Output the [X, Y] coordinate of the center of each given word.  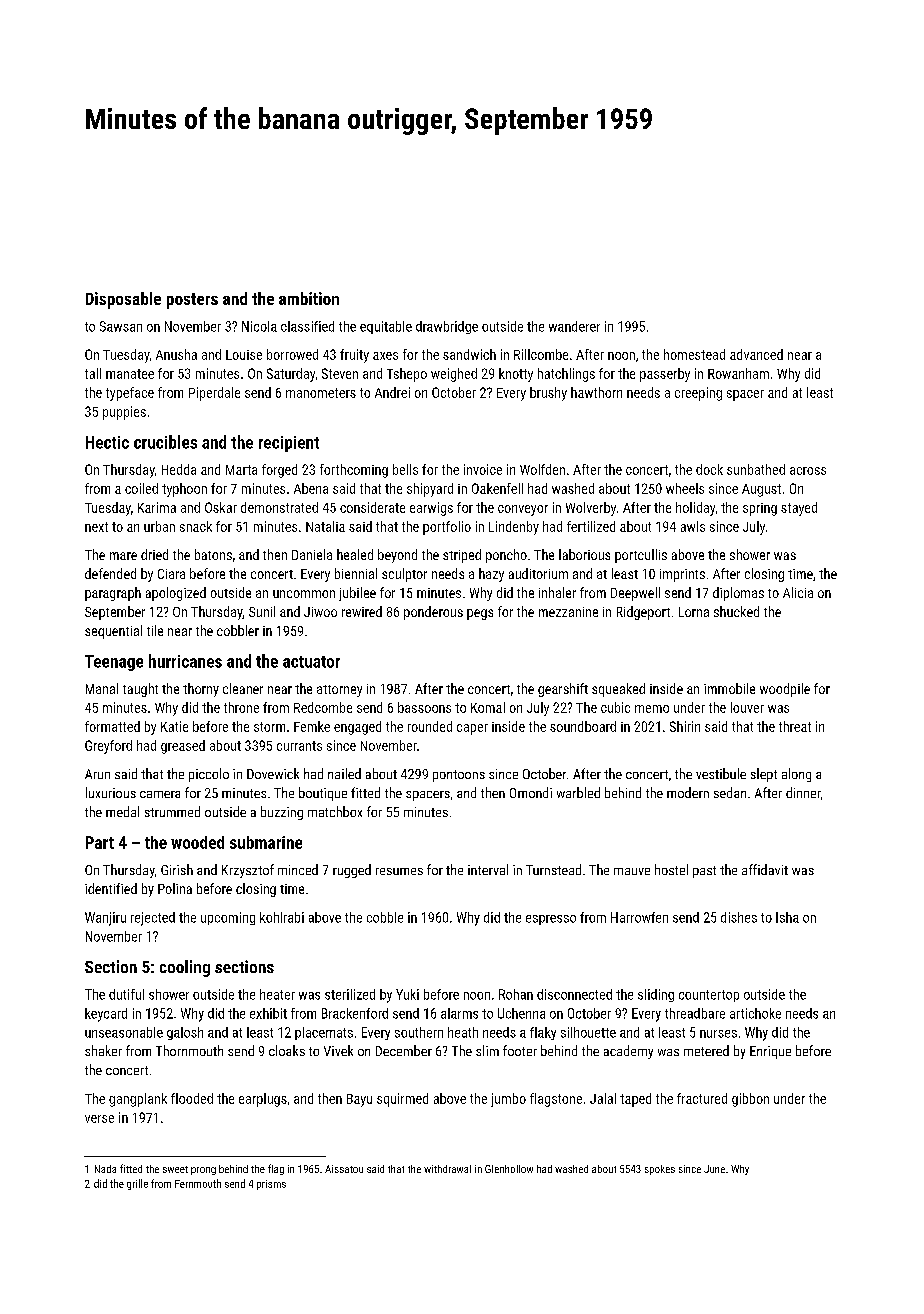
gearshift [563, 690]
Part [100, 842]
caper [472, 729]
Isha [787, 917]
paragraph [113, 594]
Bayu [359, 1100]
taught [140, 690]
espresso [551, 920]
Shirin [685, 726]
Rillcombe [541, 354]
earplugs [263, 1100]
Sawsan [121, 326]
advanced [756, 354]
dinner [803, 792]
